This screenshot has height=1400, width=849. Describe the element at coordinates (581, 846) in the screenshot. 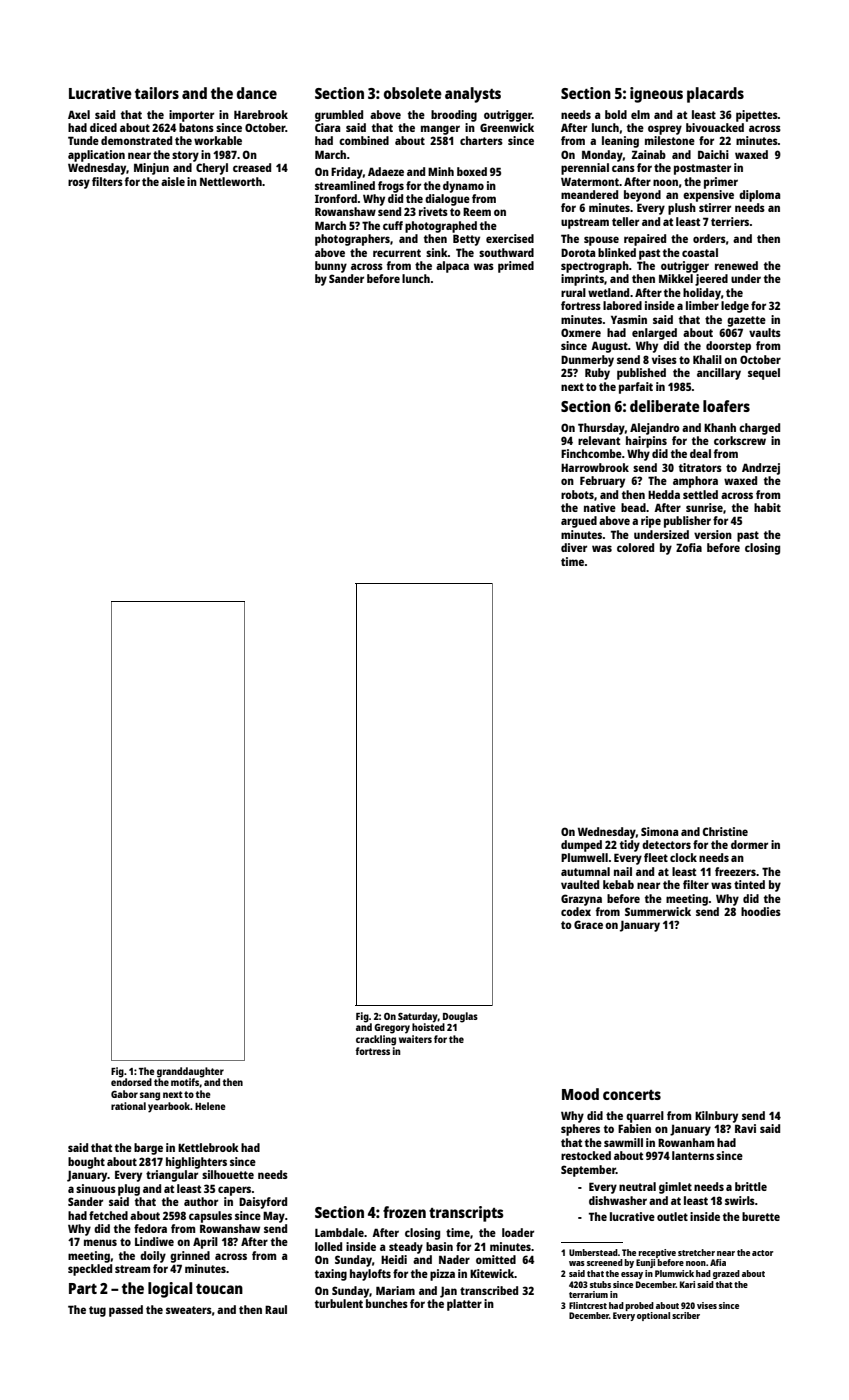

I see `dumped` at that location.
